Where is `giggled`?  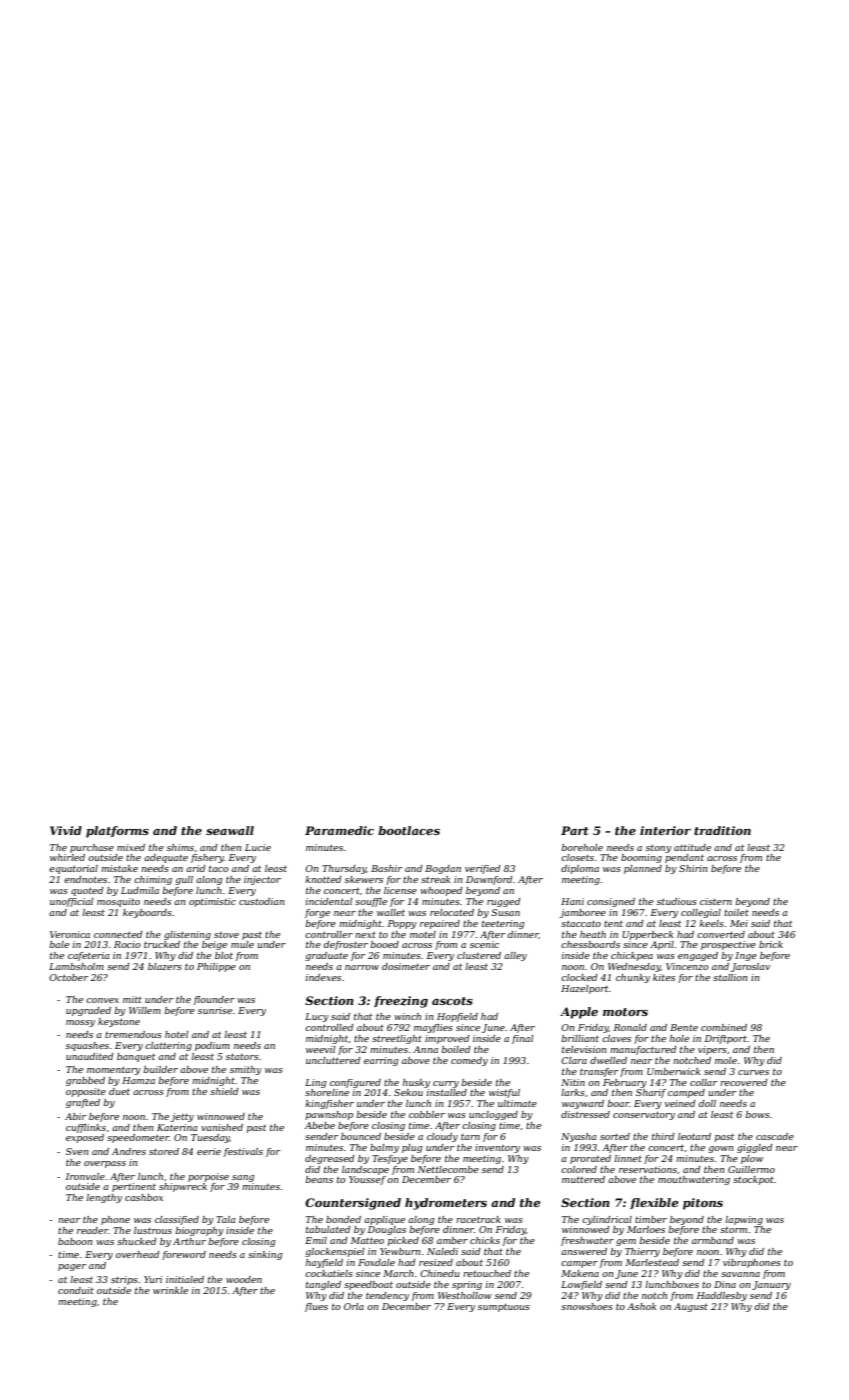 giggled is located at coordinates (755, 1148).
